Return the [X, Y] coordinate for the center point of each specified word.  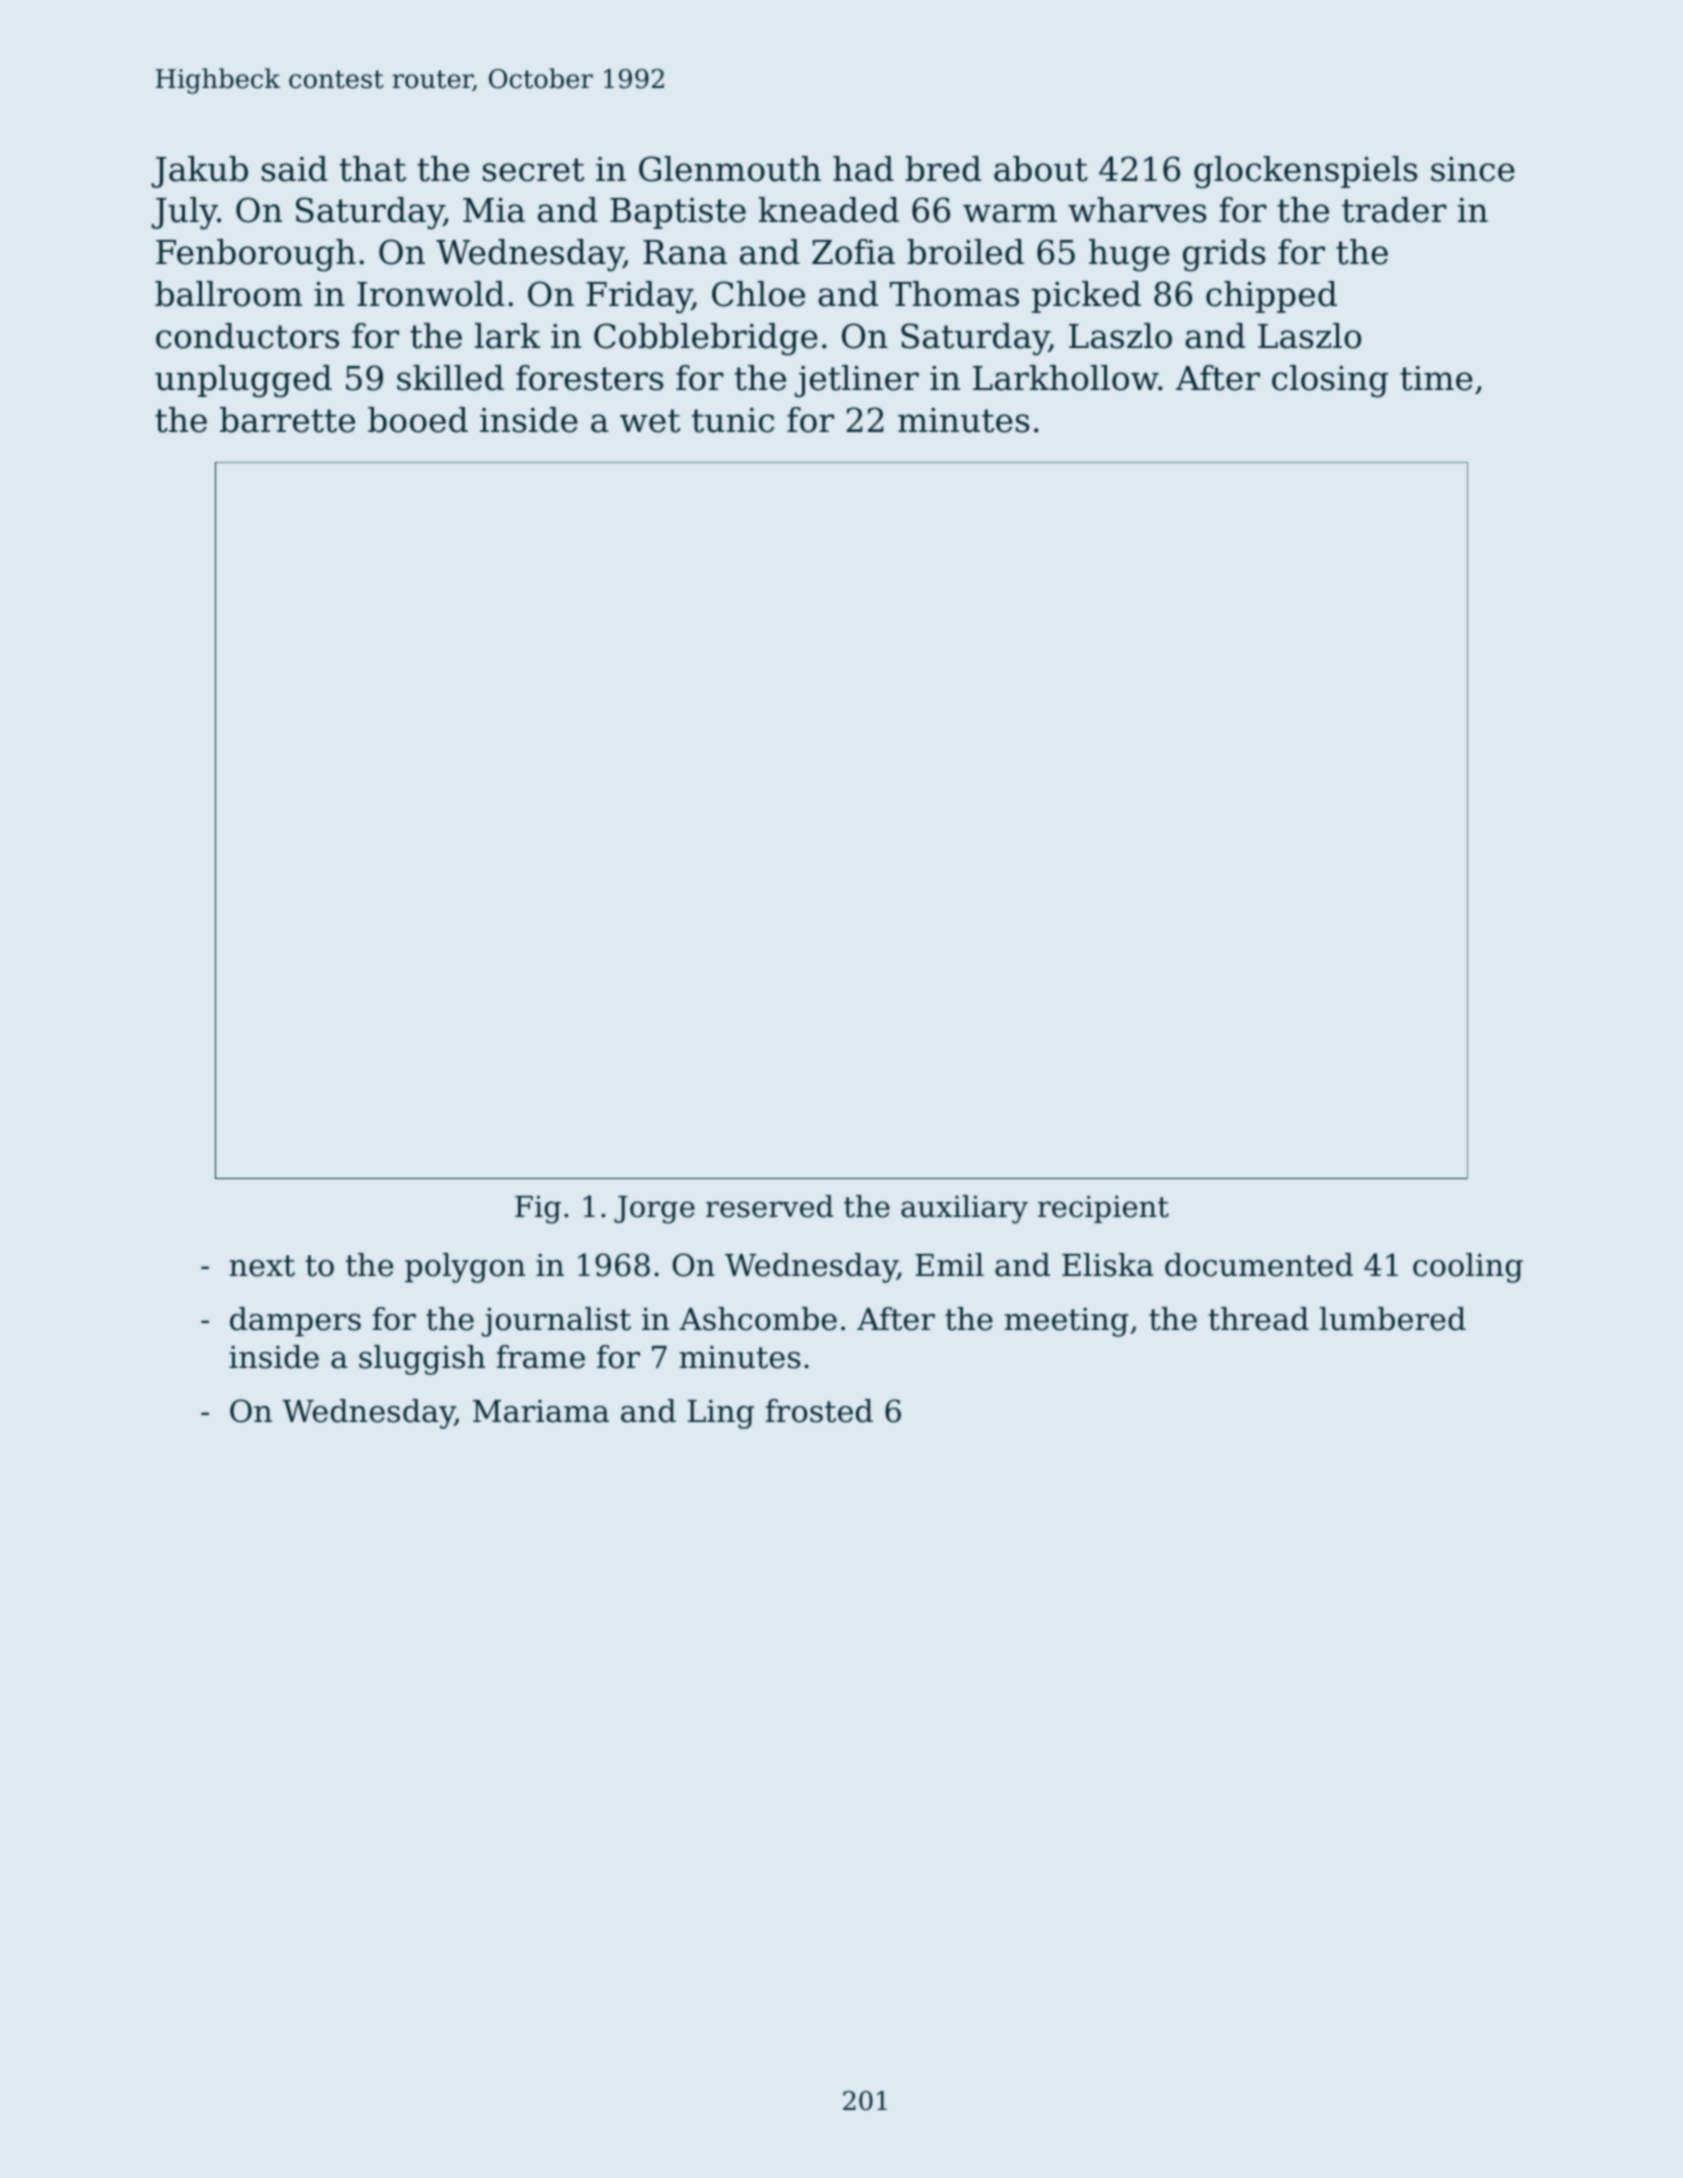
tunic [733, 420]
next [262, 1266]
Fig [538, 1209]
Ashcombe [758, 1319]
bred [943, 169]
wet [650, 421]
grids [1224, 255]
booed [418, 420]
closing [1330, 381]
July [184, 213]
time [1436, 378]
